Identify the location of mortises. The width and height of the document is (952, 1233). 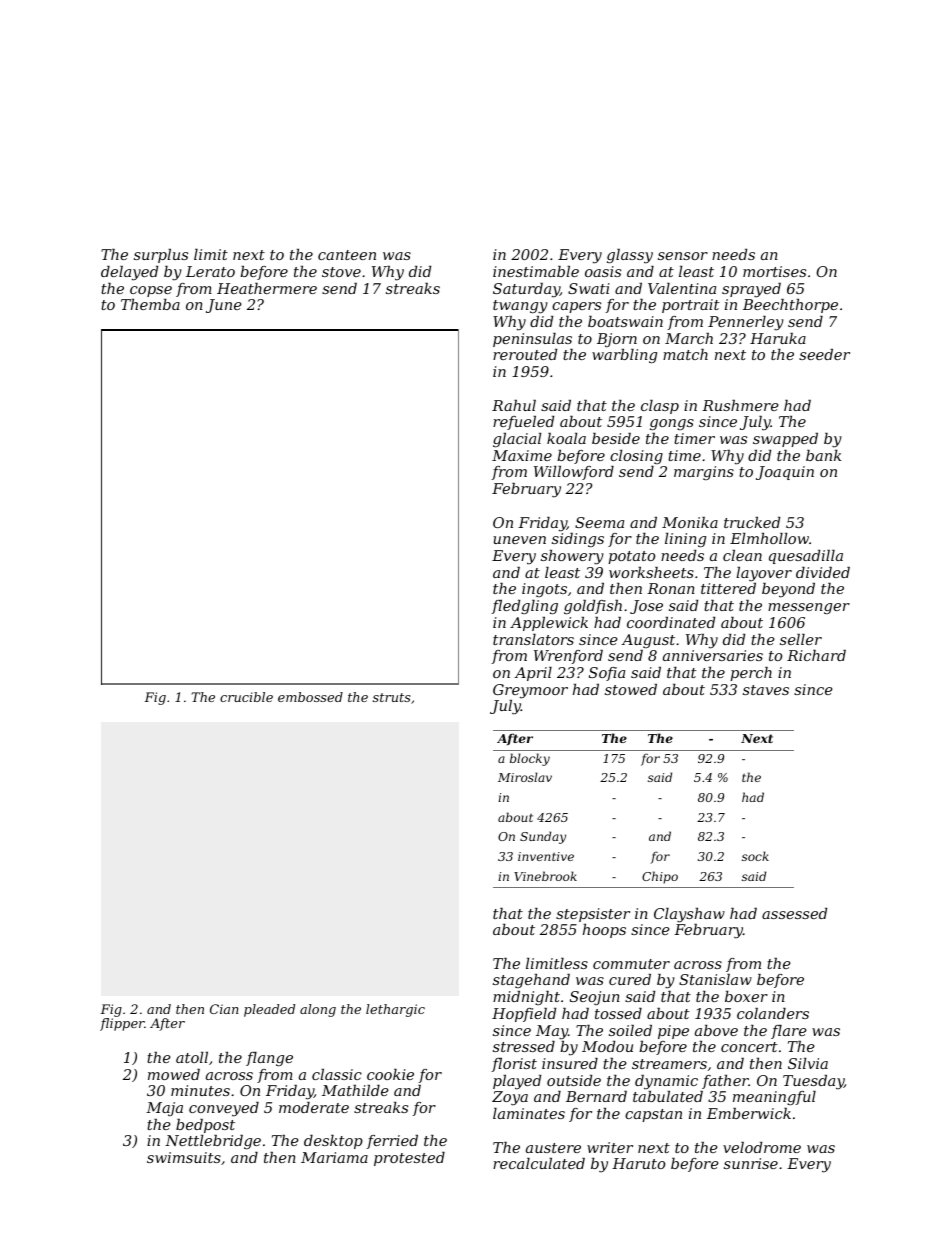
(774, 271).
